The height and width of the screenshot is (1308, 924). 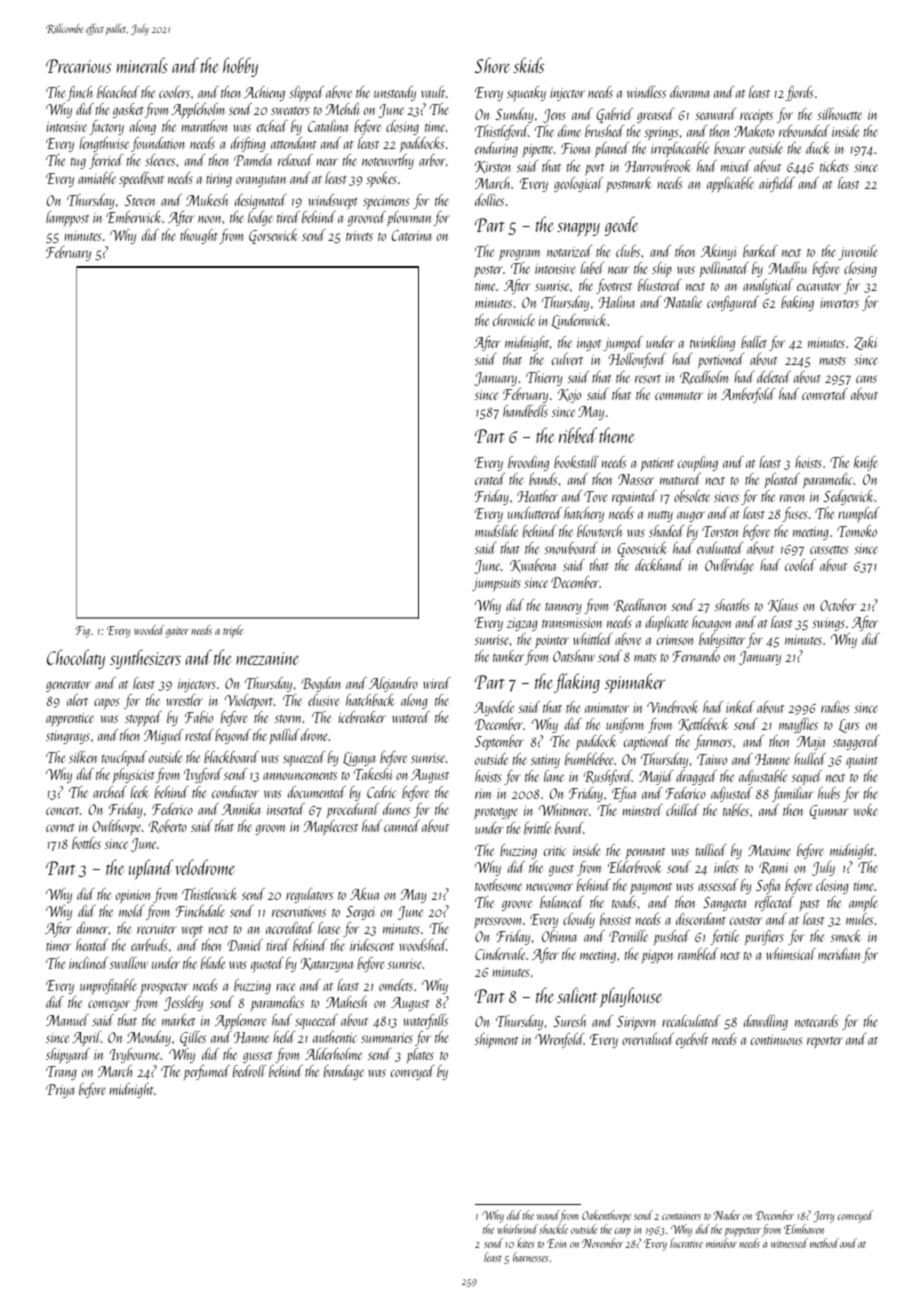 What do you see at coordinates (858, 252) in the screenshot?
I see `juvenile` at bounding box center [858, 252].
